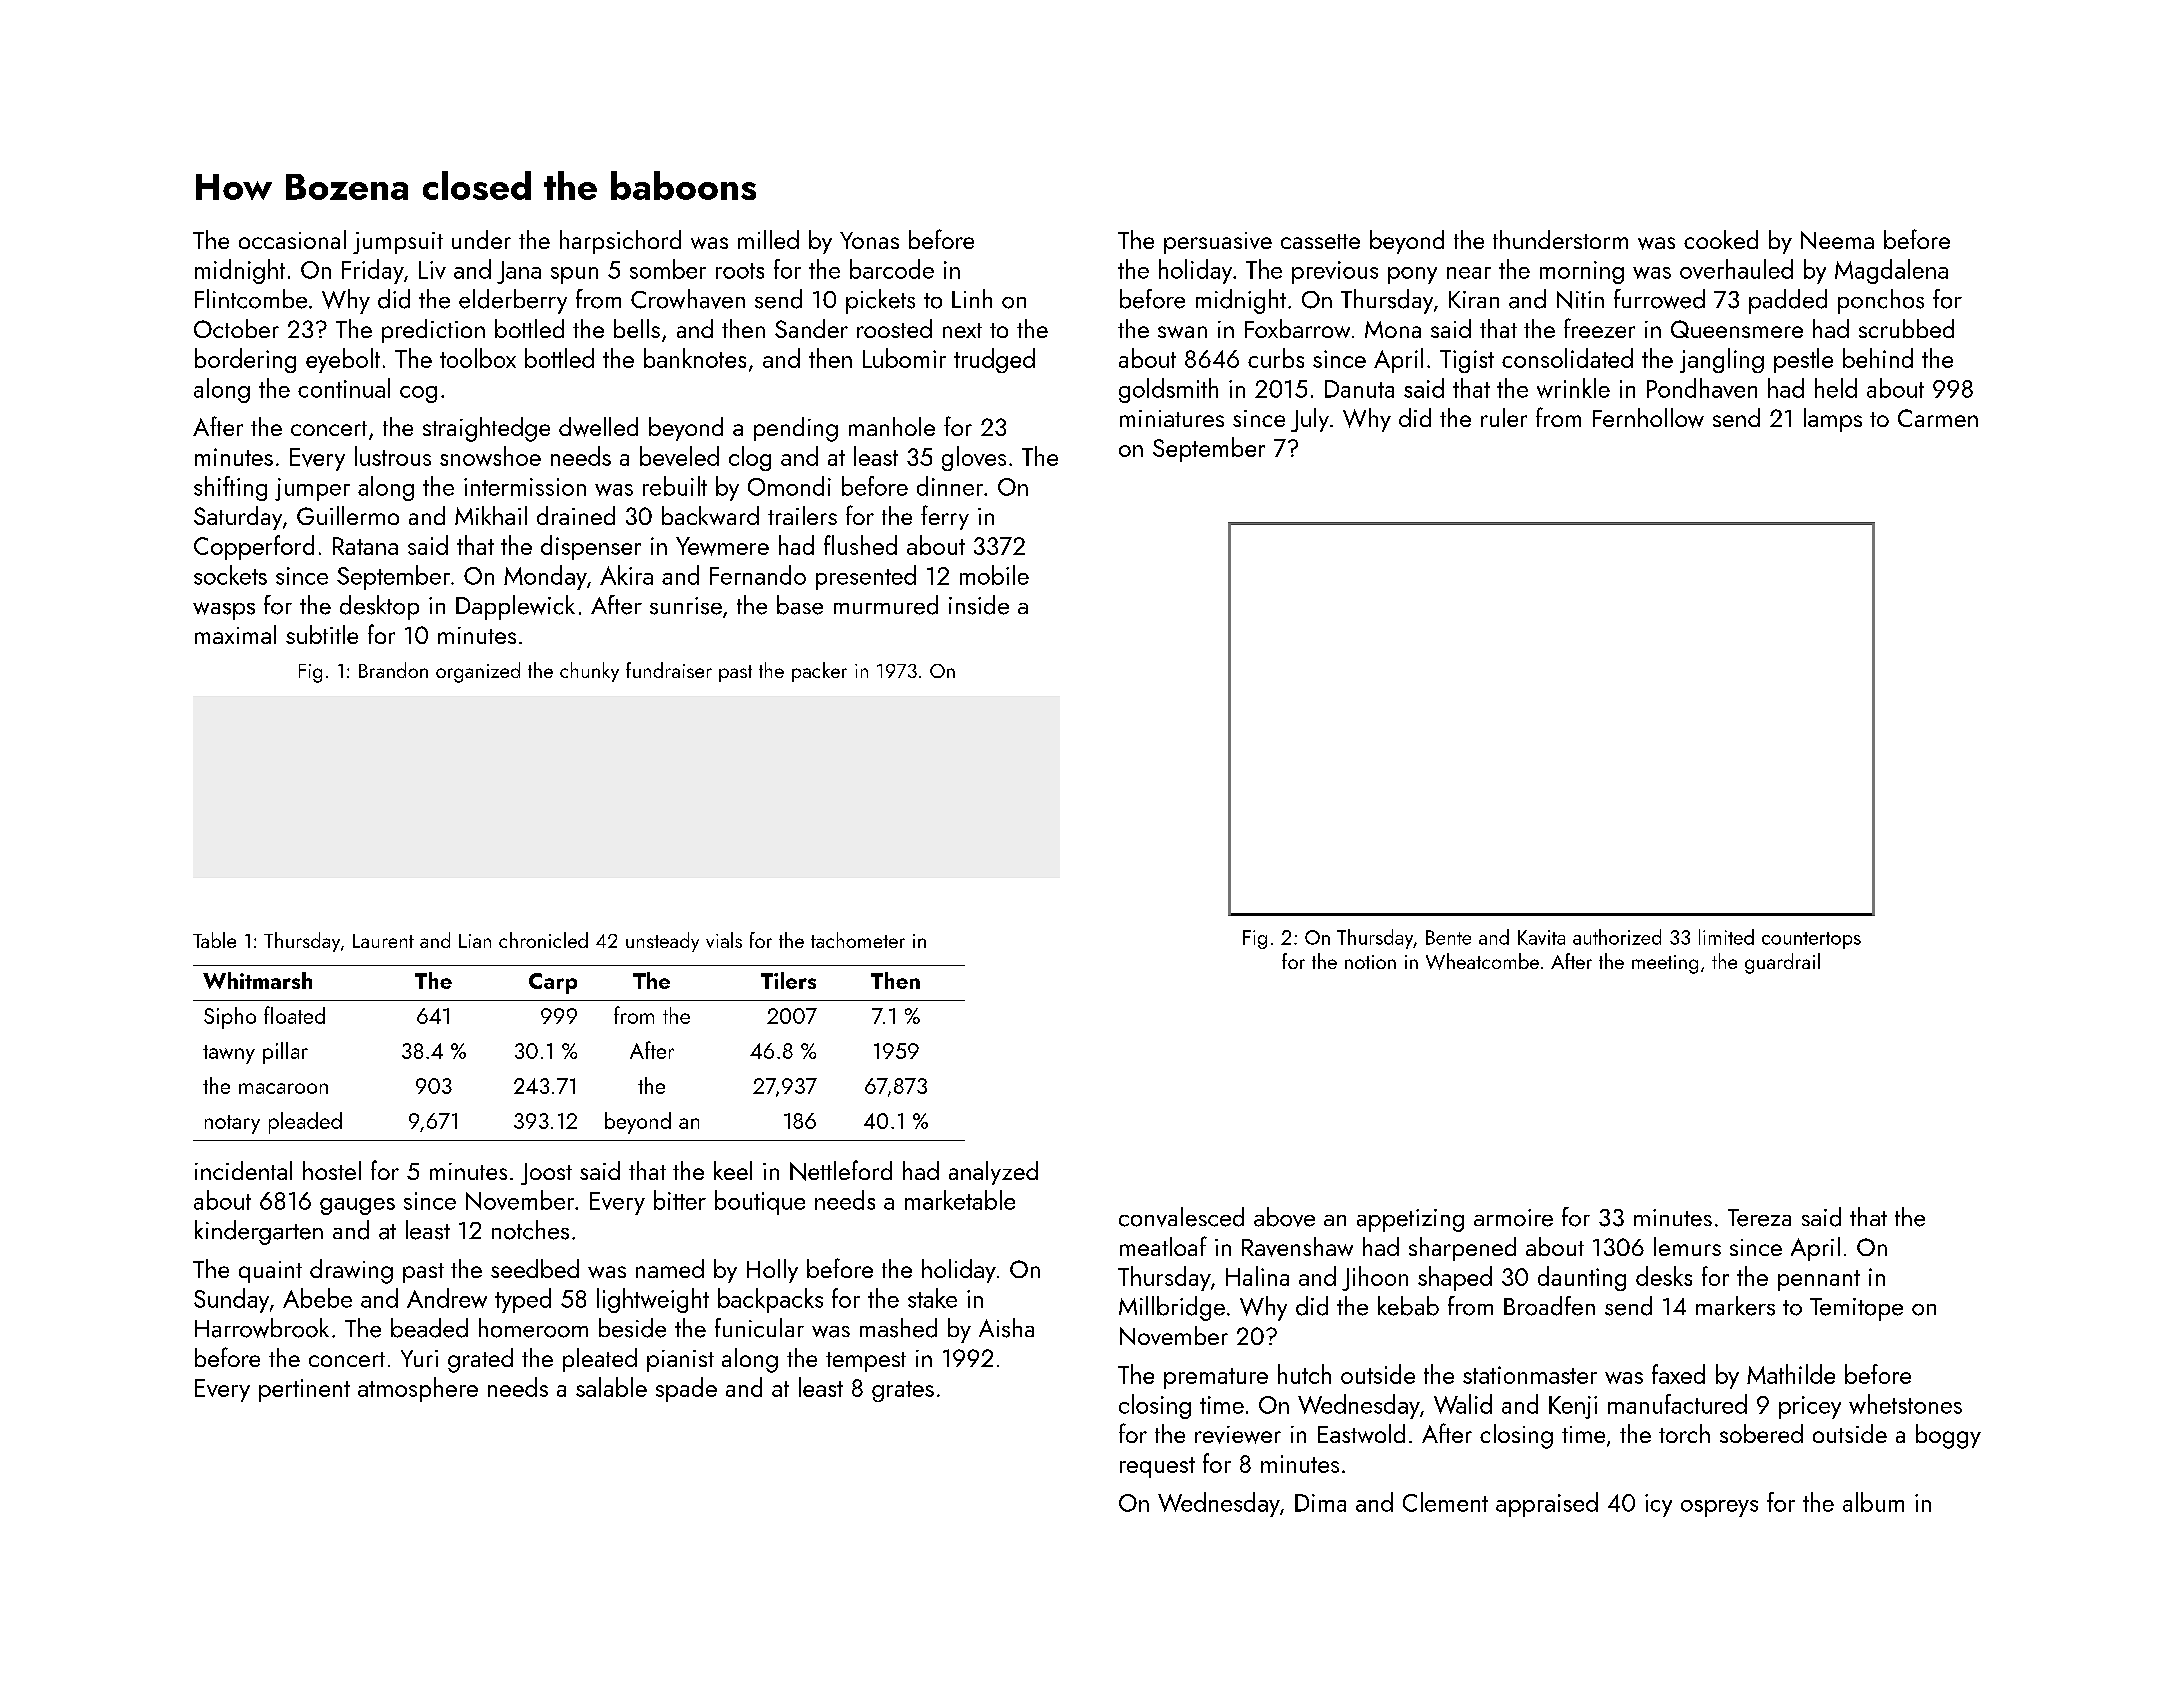 Image resolution: width=2178 pixels, height=1683 pixels. I want to click on grated, so click(480, 1360).
